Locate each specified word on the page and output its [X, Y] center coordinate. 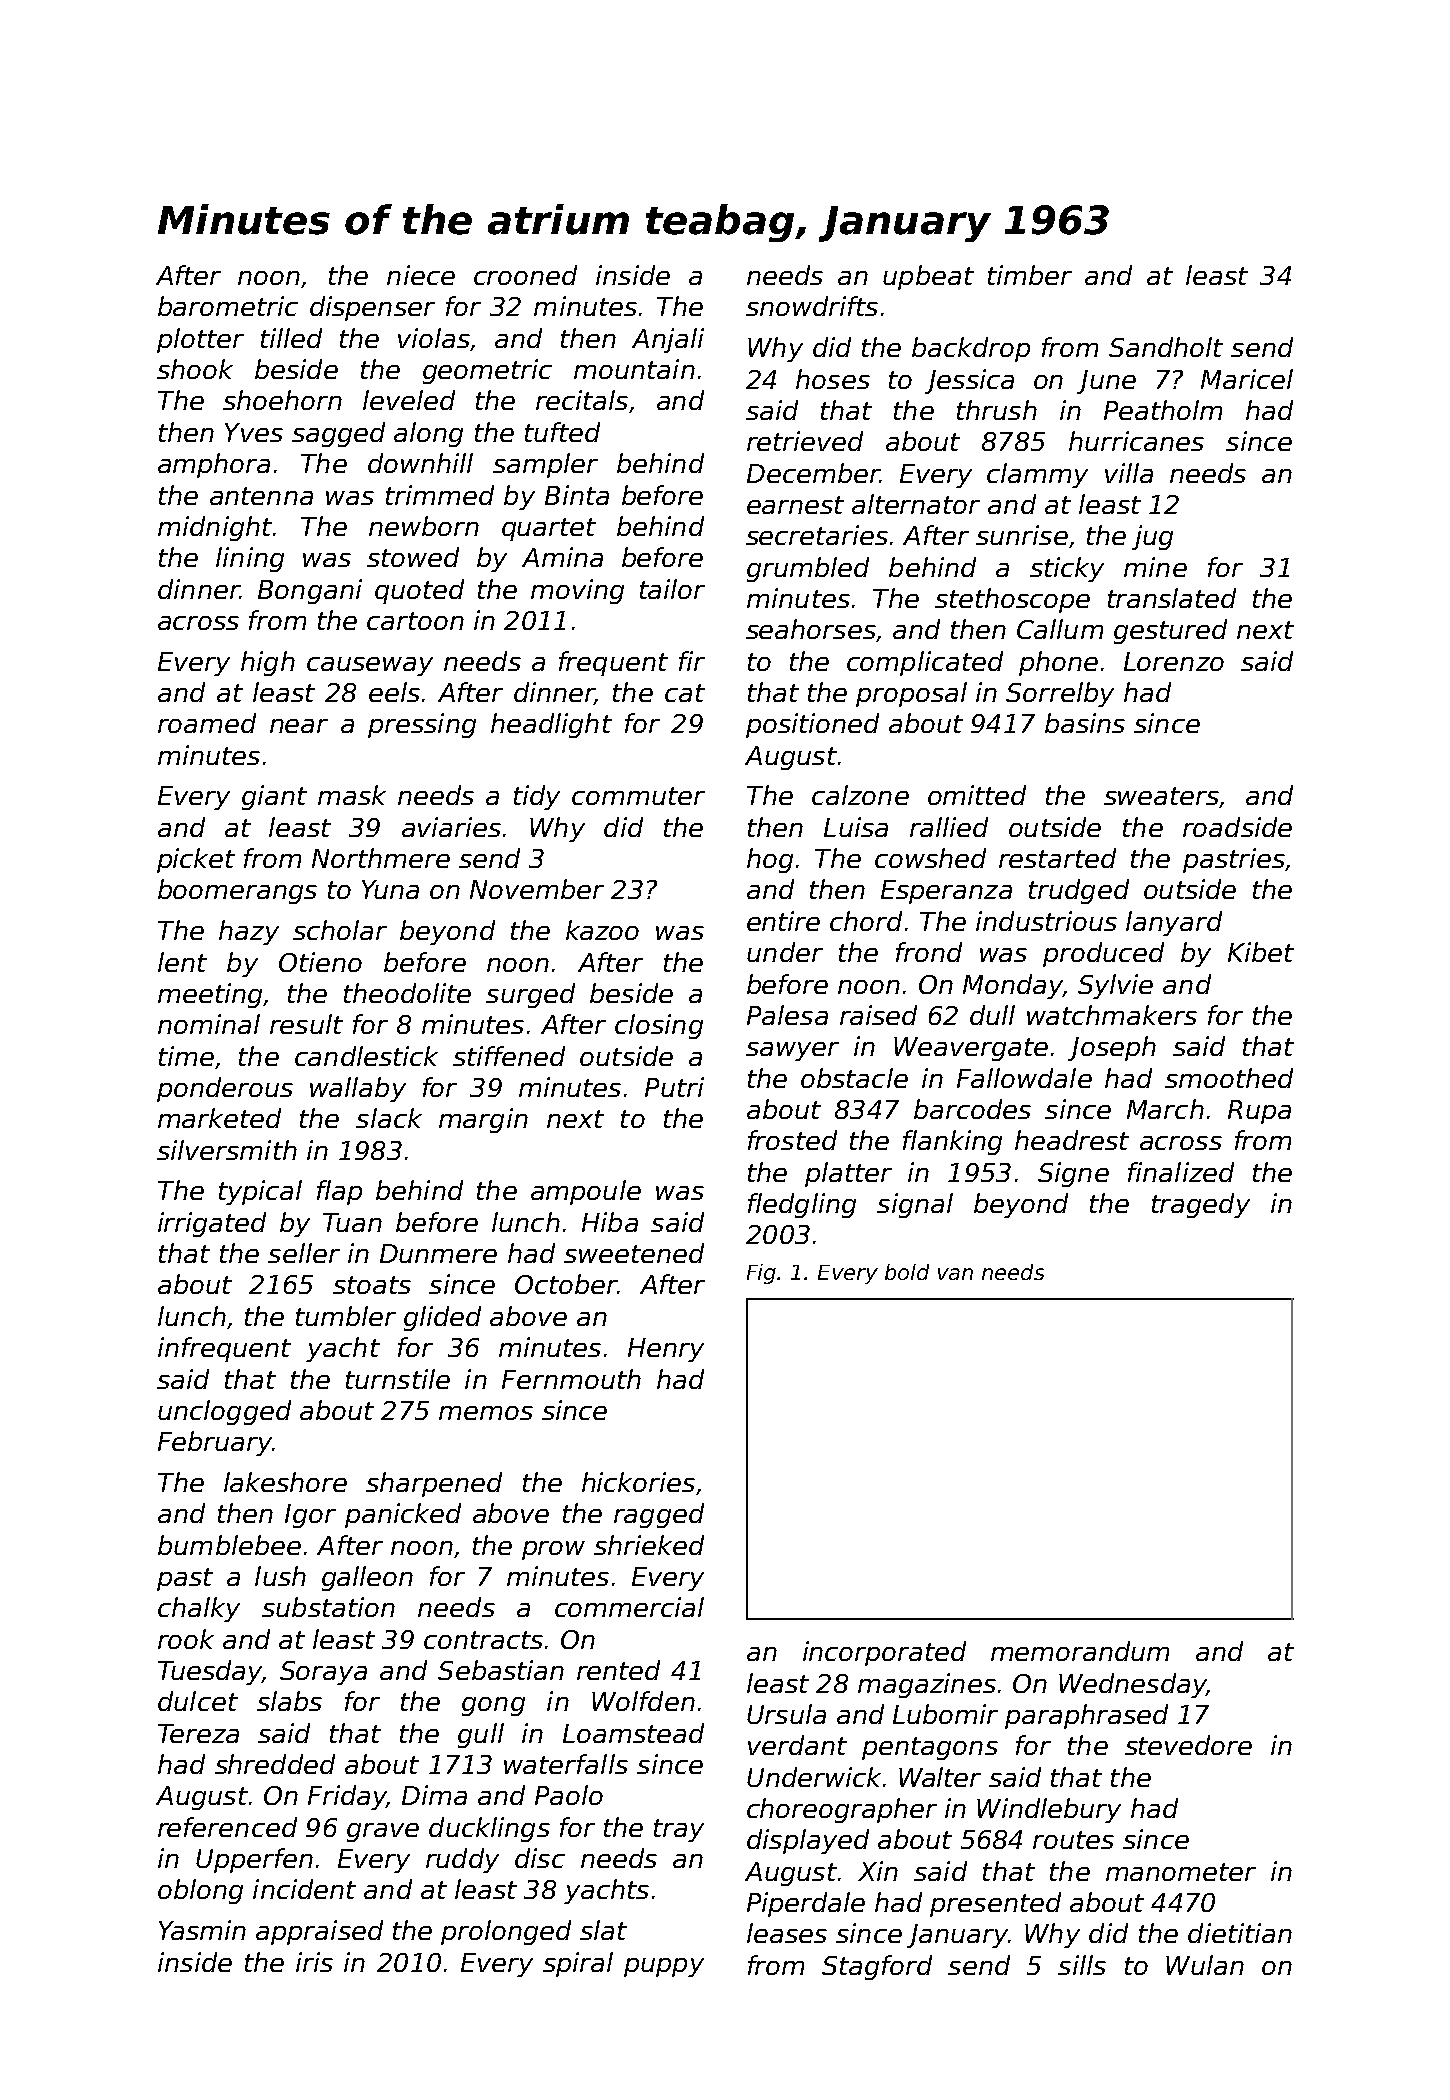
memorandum [1080, 1651]
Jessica [969, 381]
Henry [666, 1350]
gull [481, 1735]
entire [783, 921]
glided [442, 1318]
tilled [291, 338]
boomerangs [237, 891]
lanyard [1174, 923]
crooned [525, 275]
